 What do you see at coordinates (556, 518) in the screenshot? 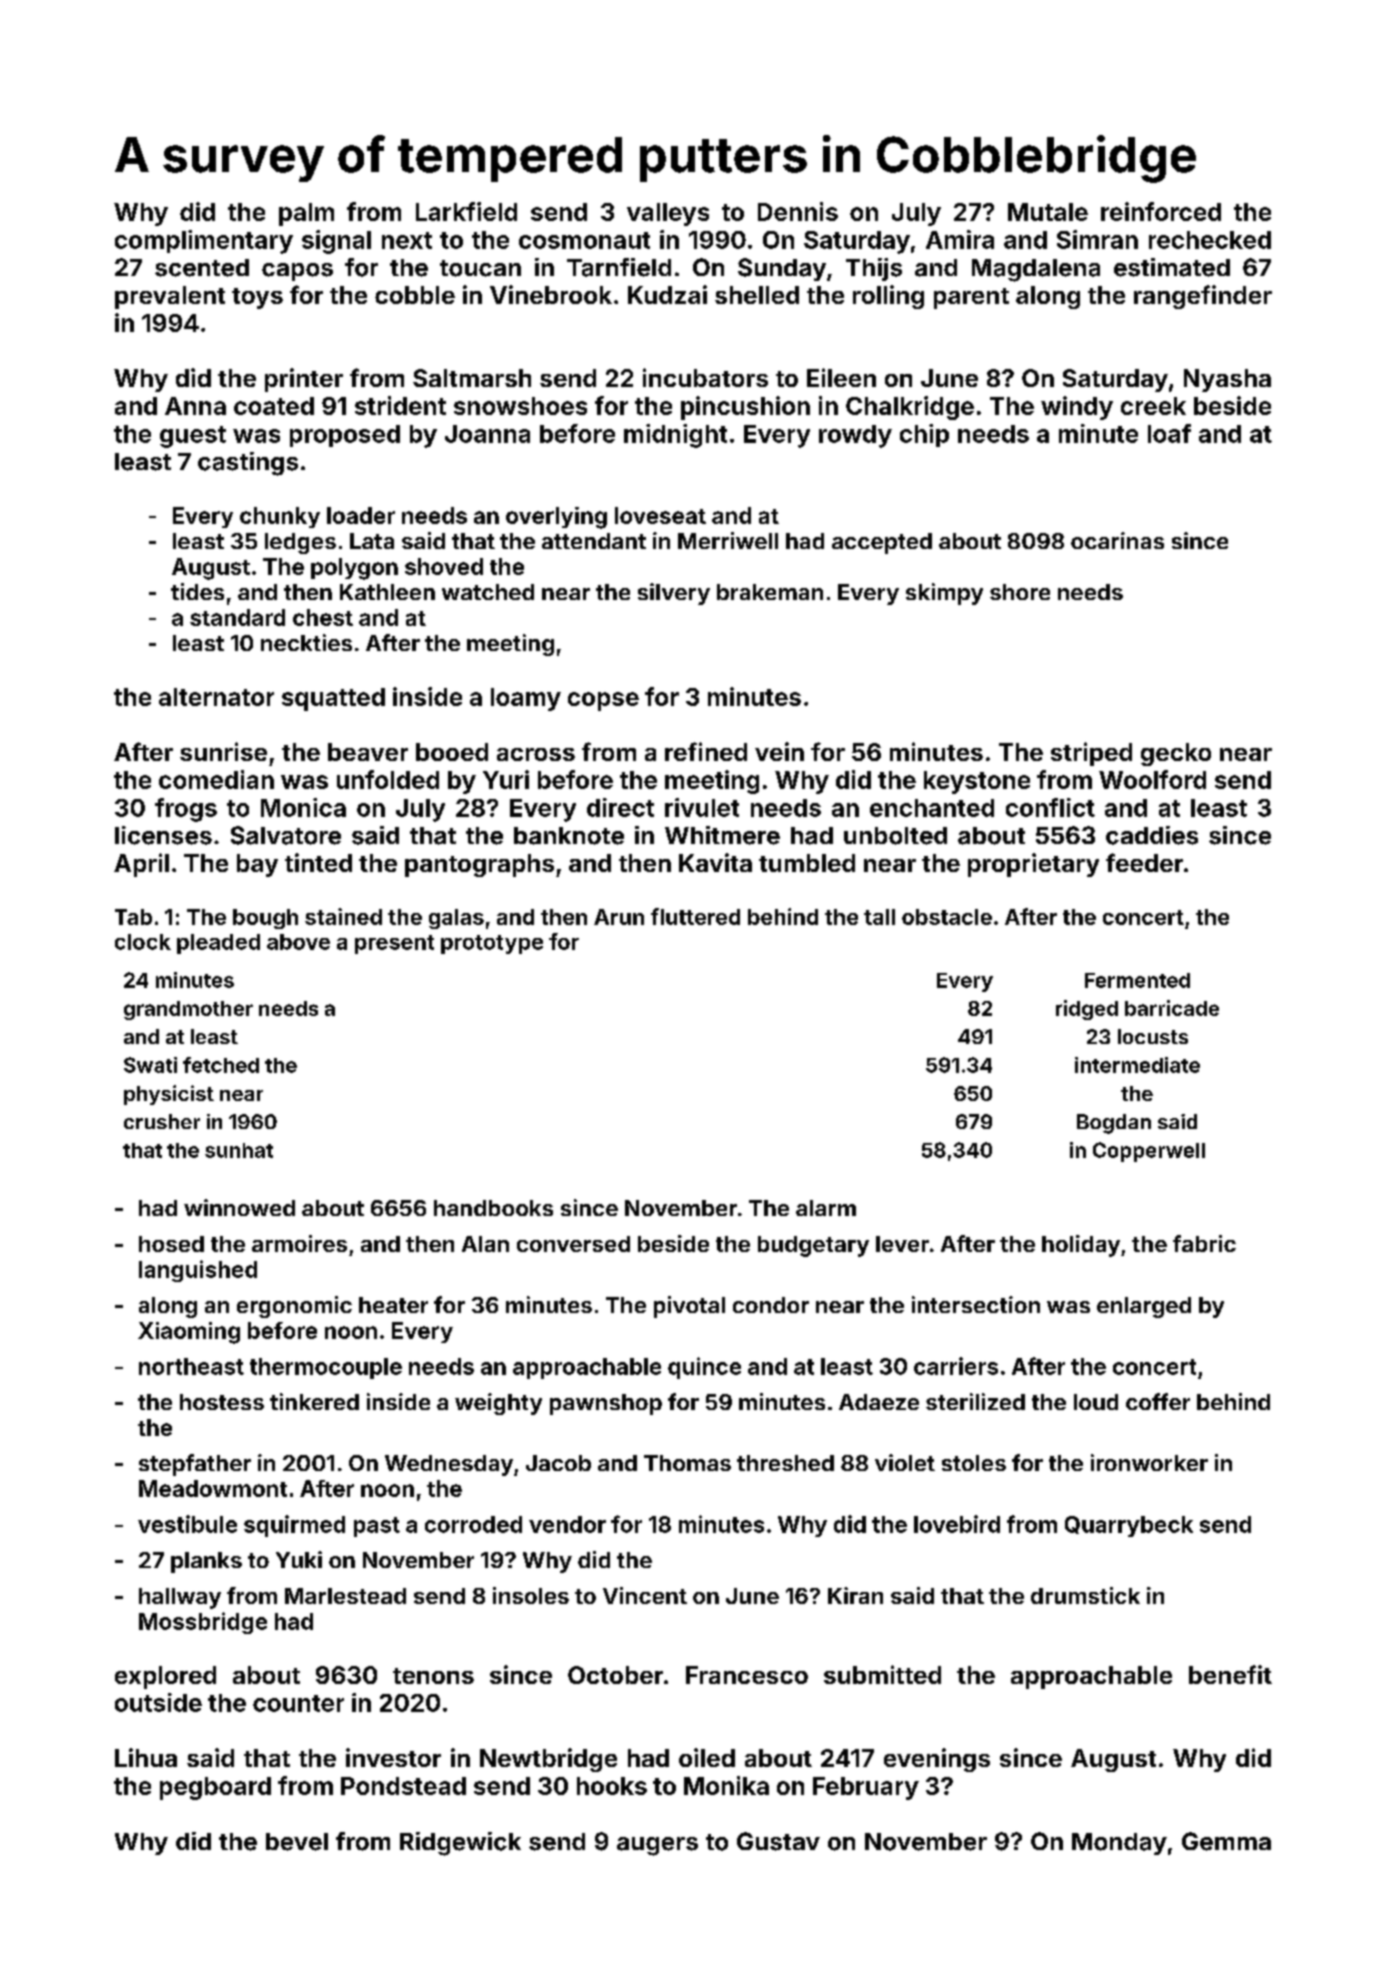
I see `overlying` at bounding box center [556, 518].
